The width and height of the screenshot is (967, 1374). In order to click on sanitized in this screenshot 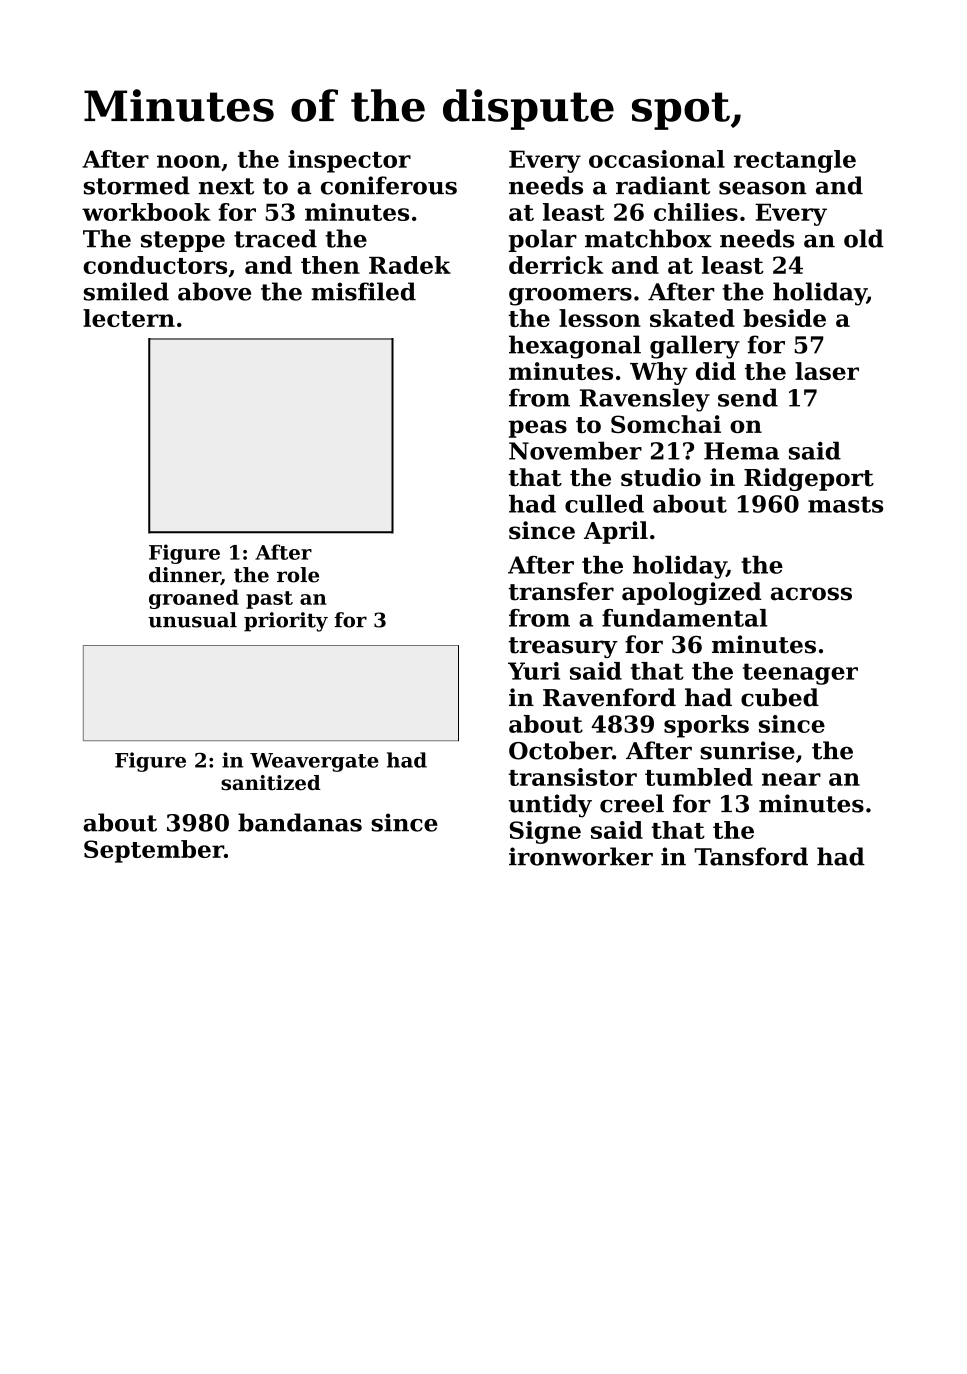, I will do `click(271, 782)`.
